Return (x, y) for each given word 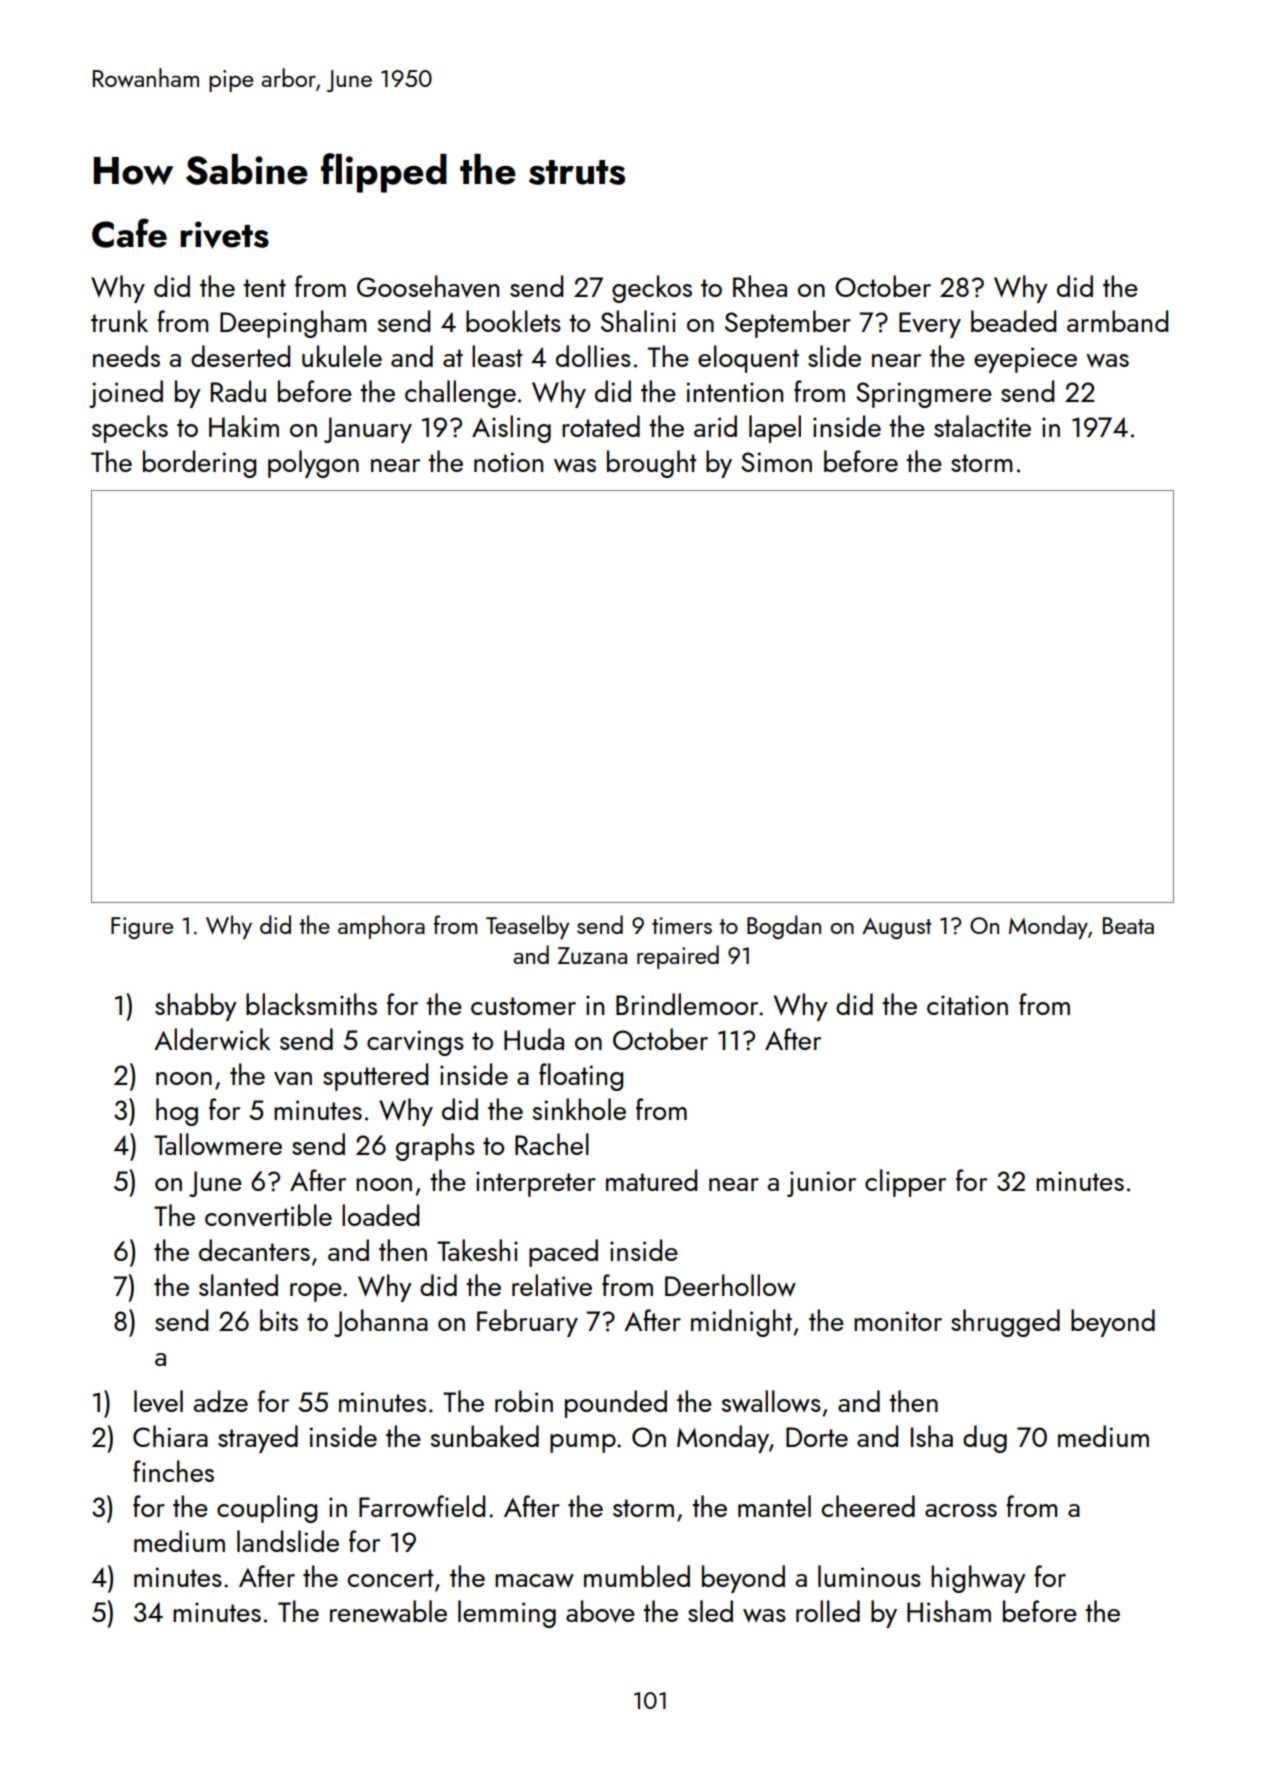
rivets (224, 235)
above (600, 1611)
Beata (1128, 925)
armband (1117, 321)
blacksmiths (311, 1004)
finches (173, 1471)
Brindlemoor (687, 1004)
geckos (652, 289)
